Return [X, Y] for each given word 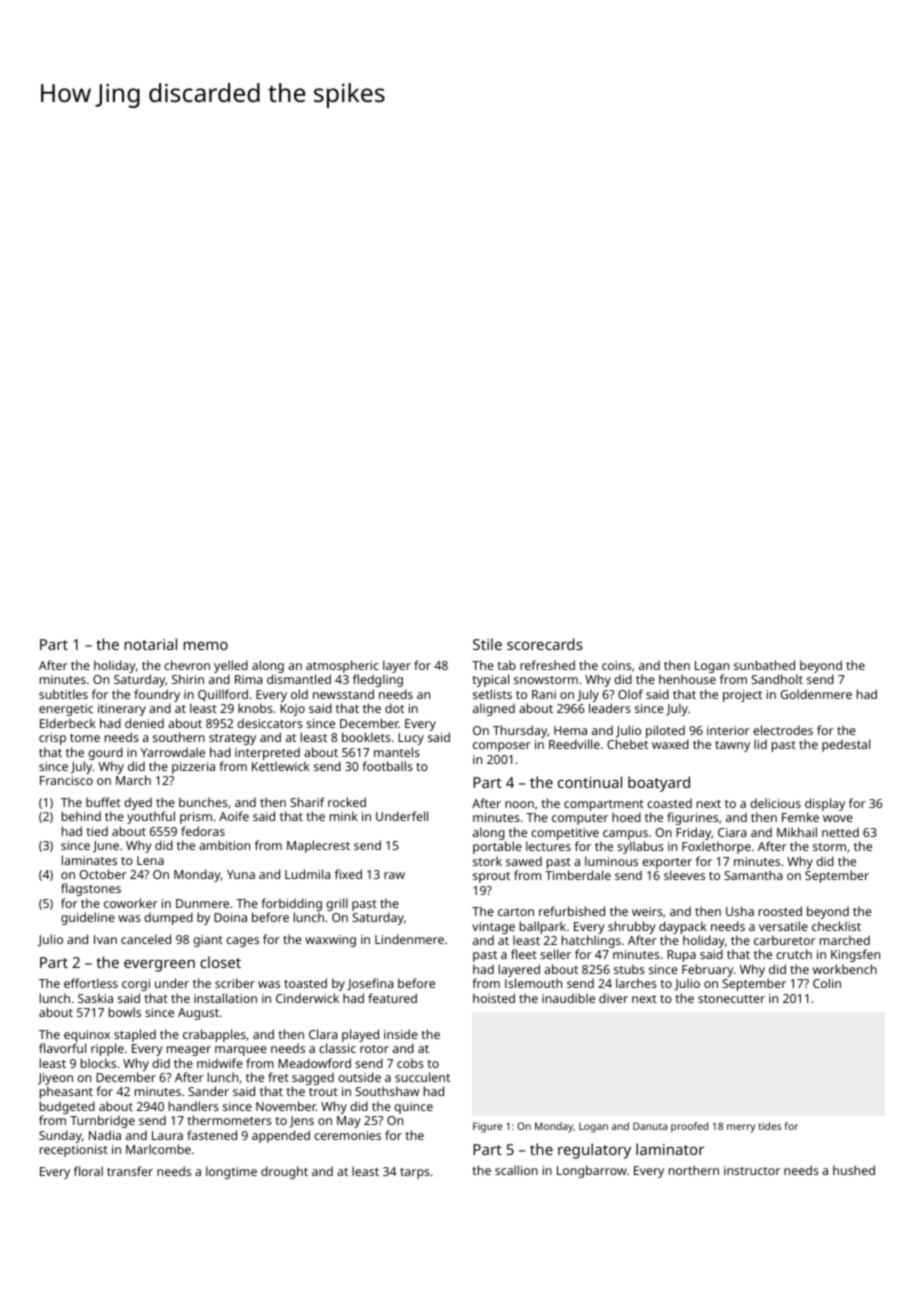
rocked [347, 802]
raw [394, 875]
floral [88, 1171]
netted [840, 832]
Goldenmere [816, 694]
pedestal [846, 745]
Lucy [411, 739]
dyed [138, 803]
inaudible [568, 998]
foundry [157, 695]
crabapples [214, 1035]
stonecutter [731, 999]
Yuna [241, 874]
